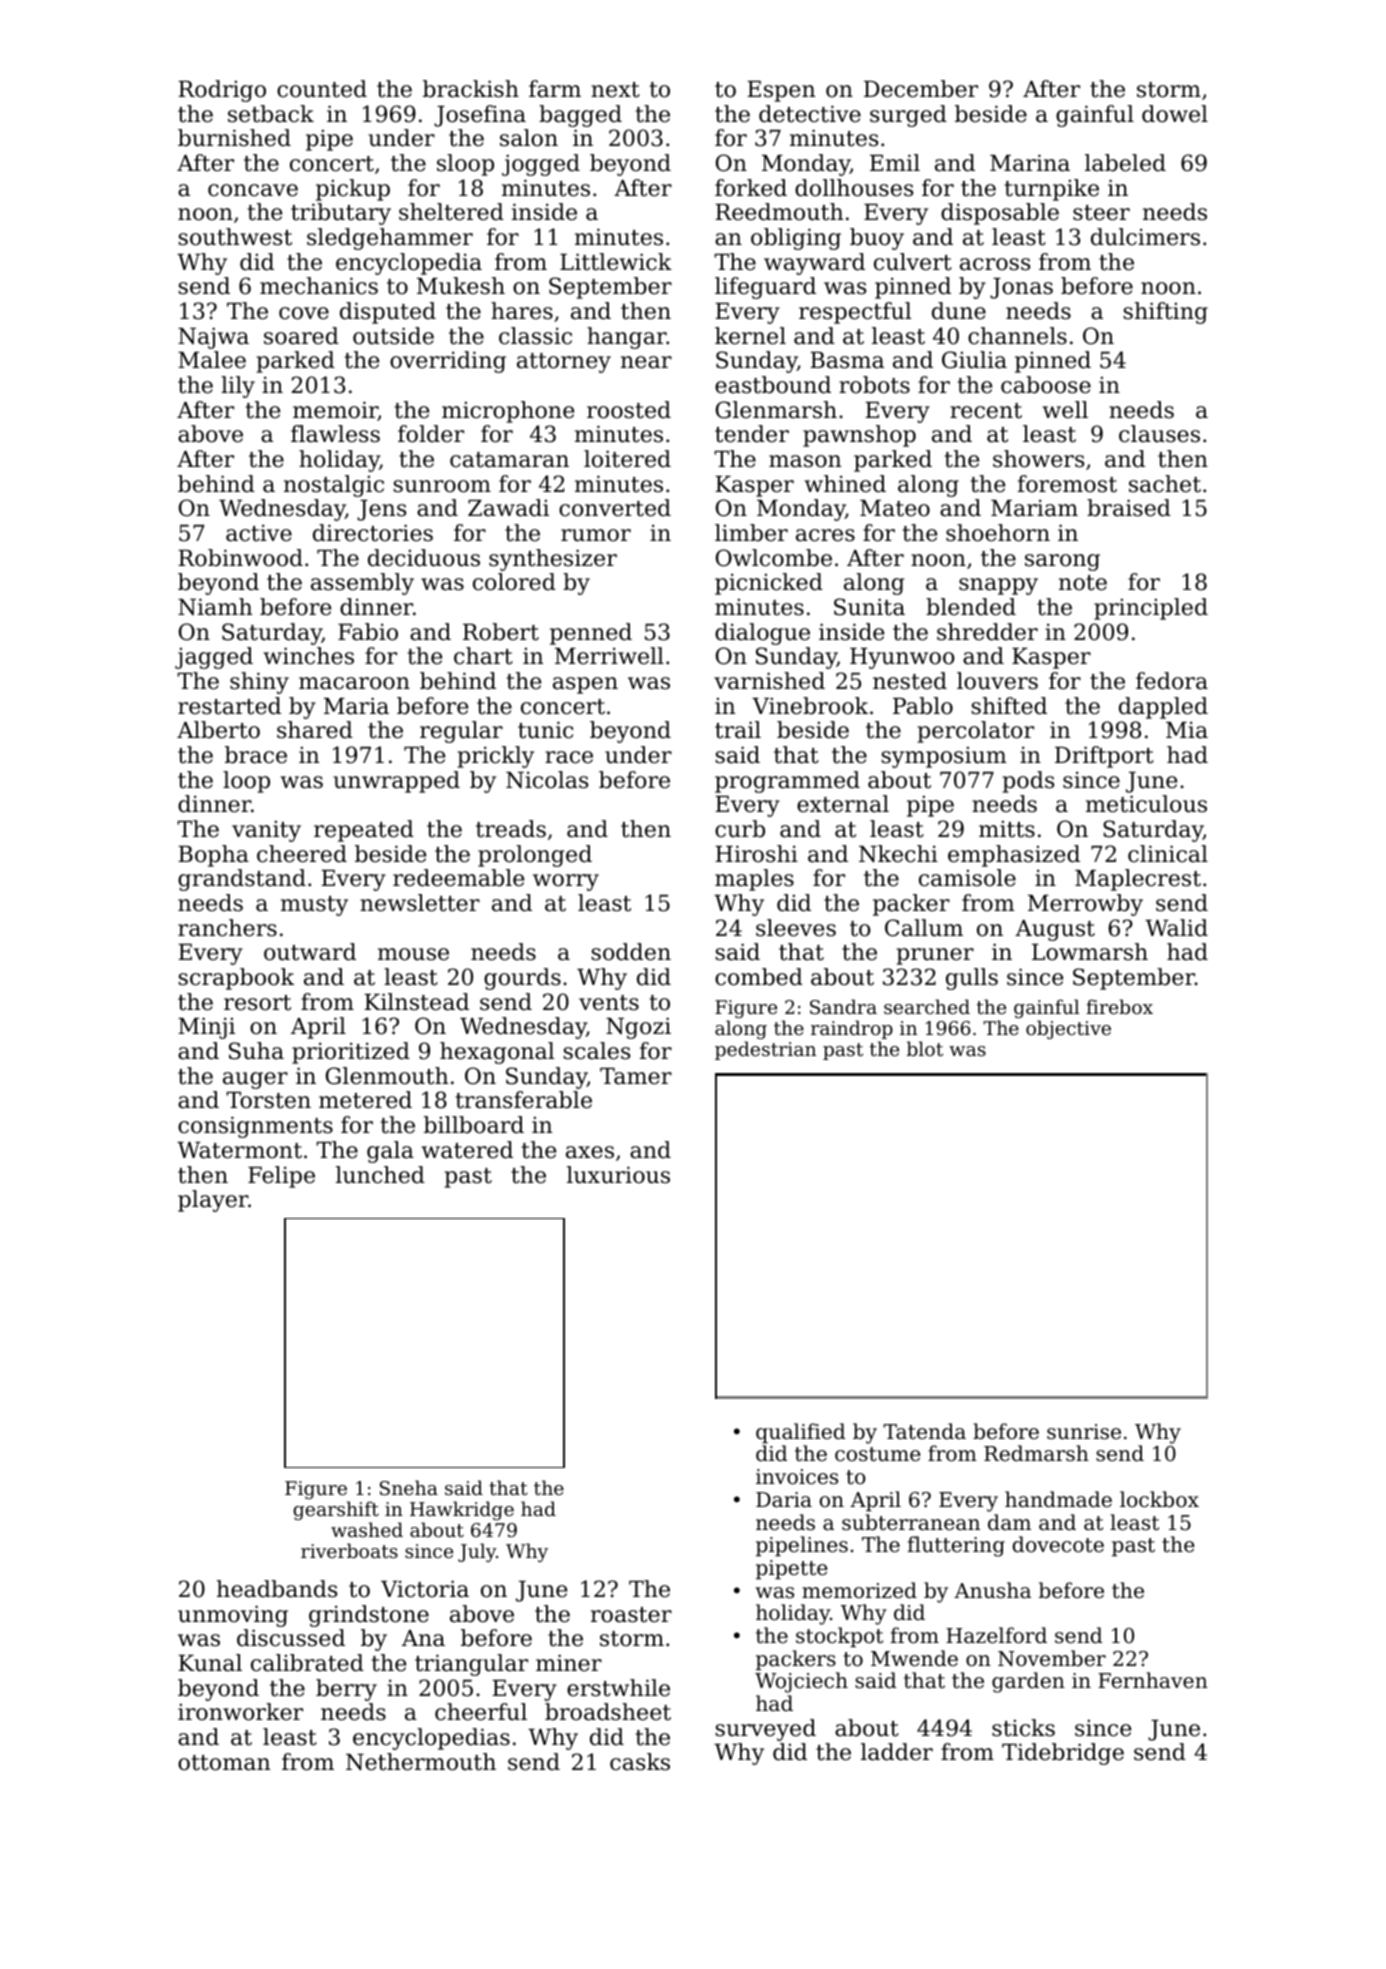 The width and height of the screenshot is (1386, 1969). Describe the element at coordinates (555, 89) in the screenshot. I see `farm` at that location.
